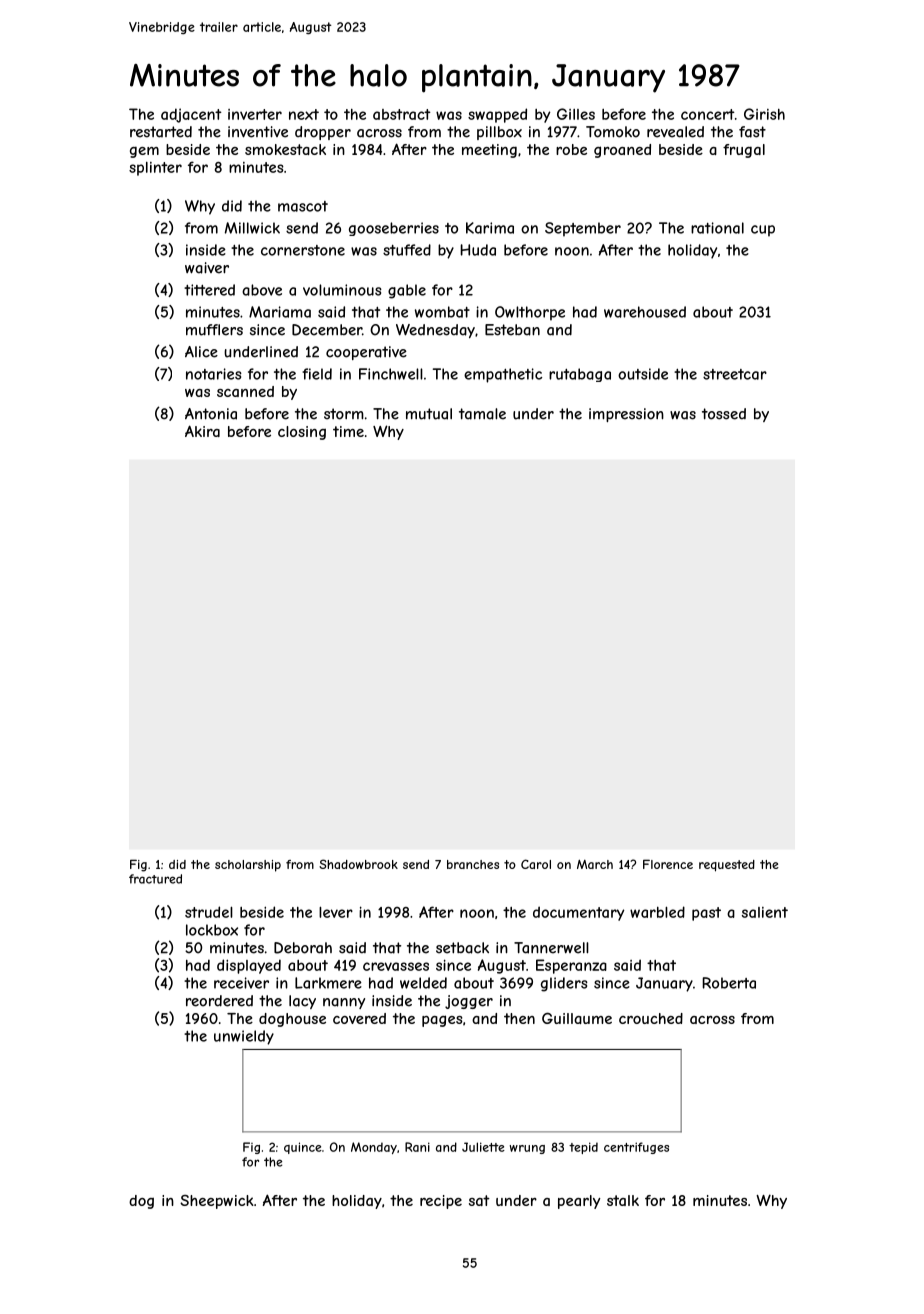 The width and height of the screenshot is (924, 1314). What do you see at coordinates (214, 374) in the screenshot?
I see `notaries` at bounding box center [214, 374].
